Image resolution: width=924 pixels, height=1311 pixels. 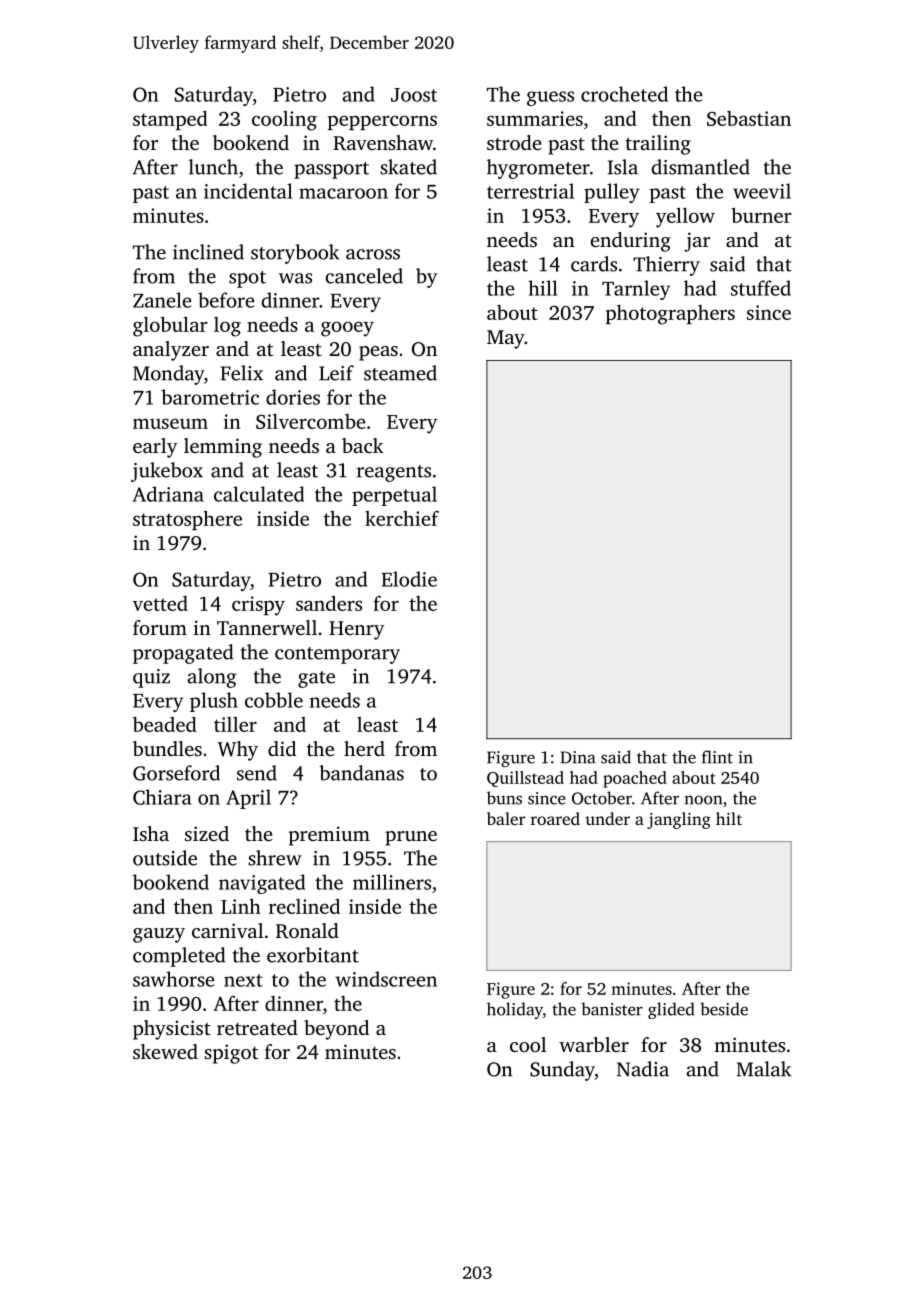 I want to click on Elodie, so click(x=409, y=579).
